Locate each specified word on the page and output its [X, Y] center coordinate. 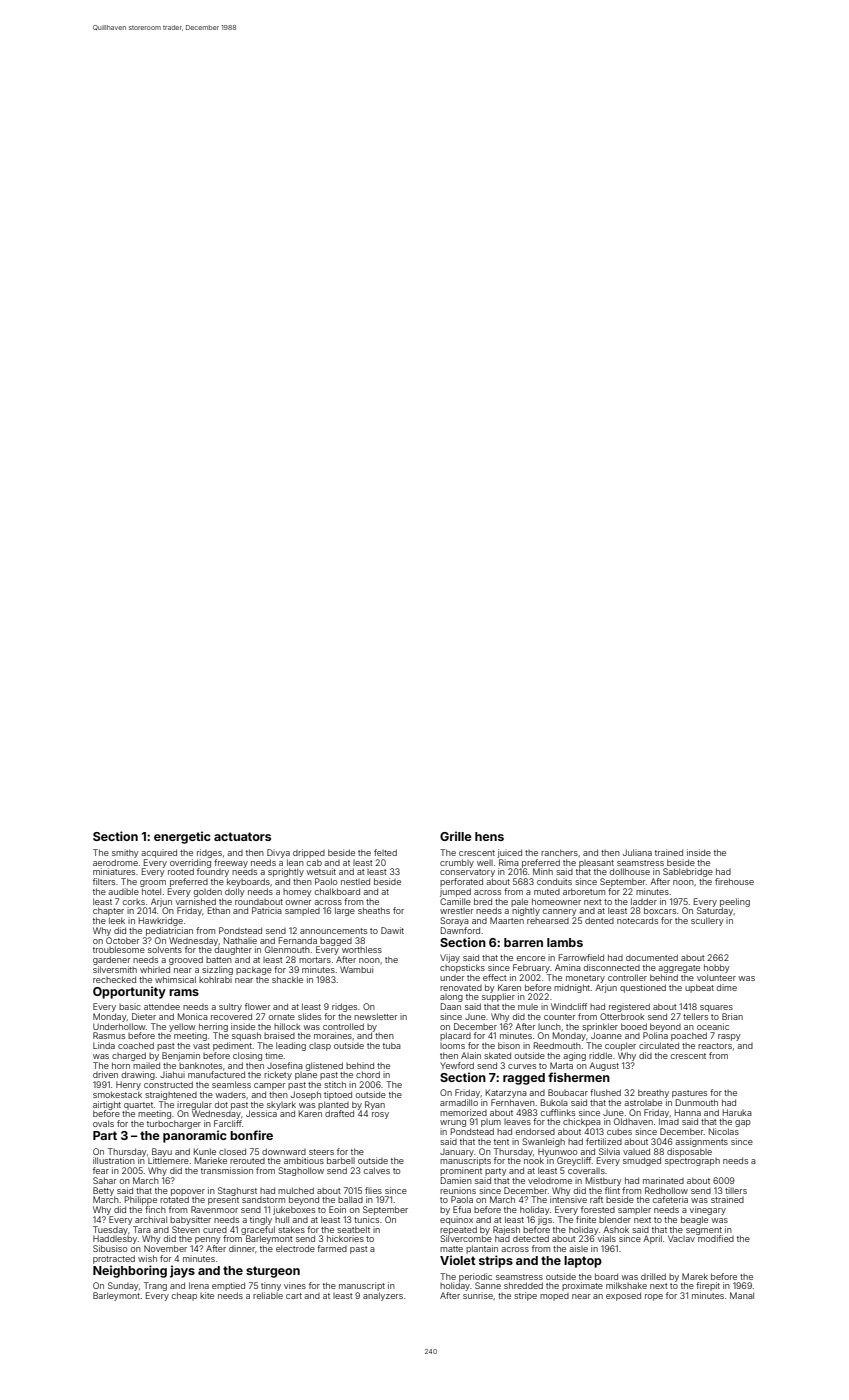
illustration [114, 1160]
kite [207, 1295]
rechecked [114, 979]
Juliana [637, 852]
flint [612, 1190]
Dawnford [460, 930]
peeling [735, 902]
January [457, 1153]
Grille [456, 836]
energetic [182, 837]
